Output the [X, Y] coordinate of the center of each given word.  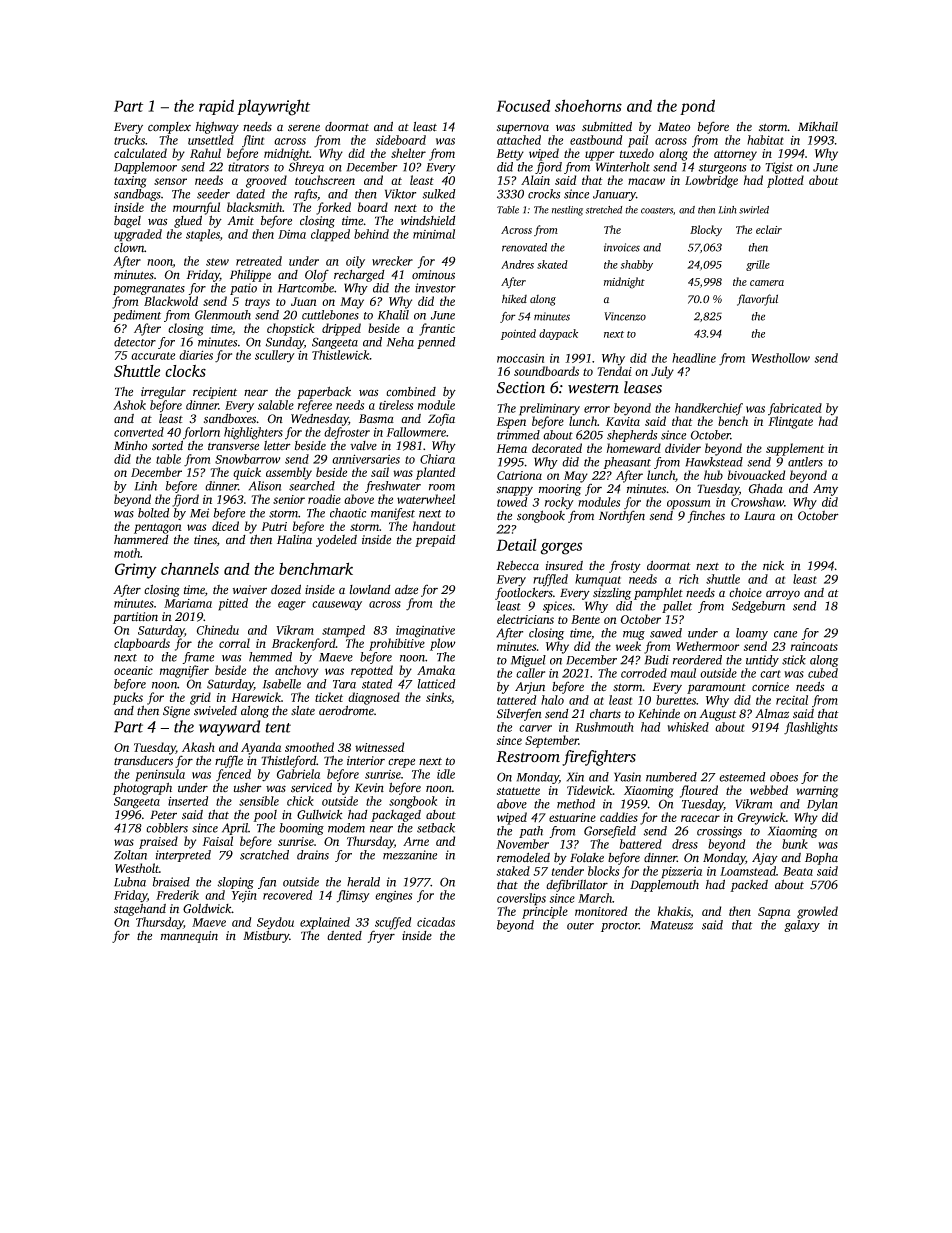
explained [325, 923]
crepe [401, 763]
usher [248, 788]
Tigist [779, 168]
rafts [305, 195]
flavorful [757, 300]
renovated [524, 247]
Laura [759, 516]
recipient [215, 393]
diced [225, 526]
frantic [437, 329]
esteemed [742, 777]
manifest [393, 514]
